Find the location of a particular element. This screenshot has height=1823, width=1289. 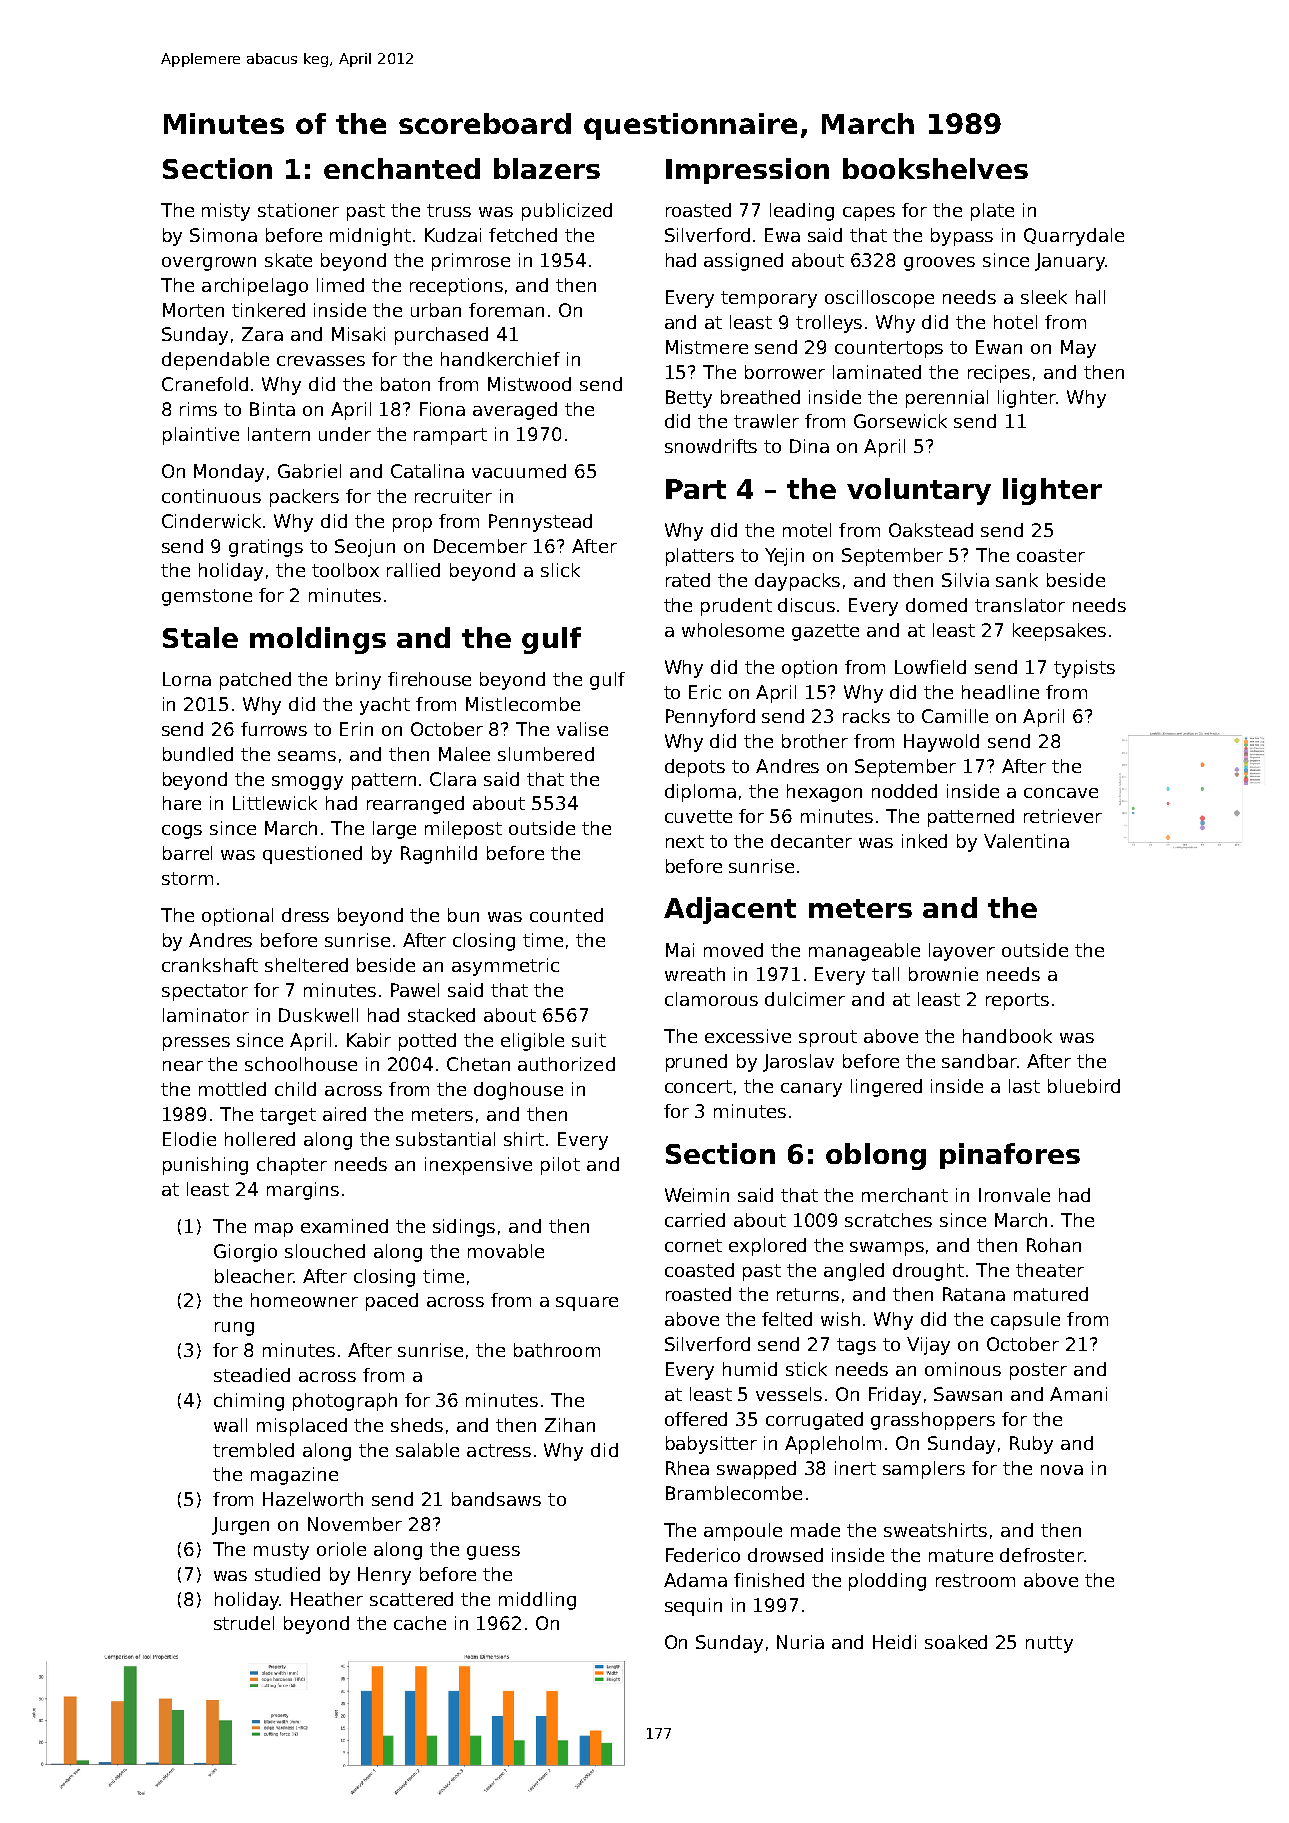

slick is located at coordinates (560, 570).
